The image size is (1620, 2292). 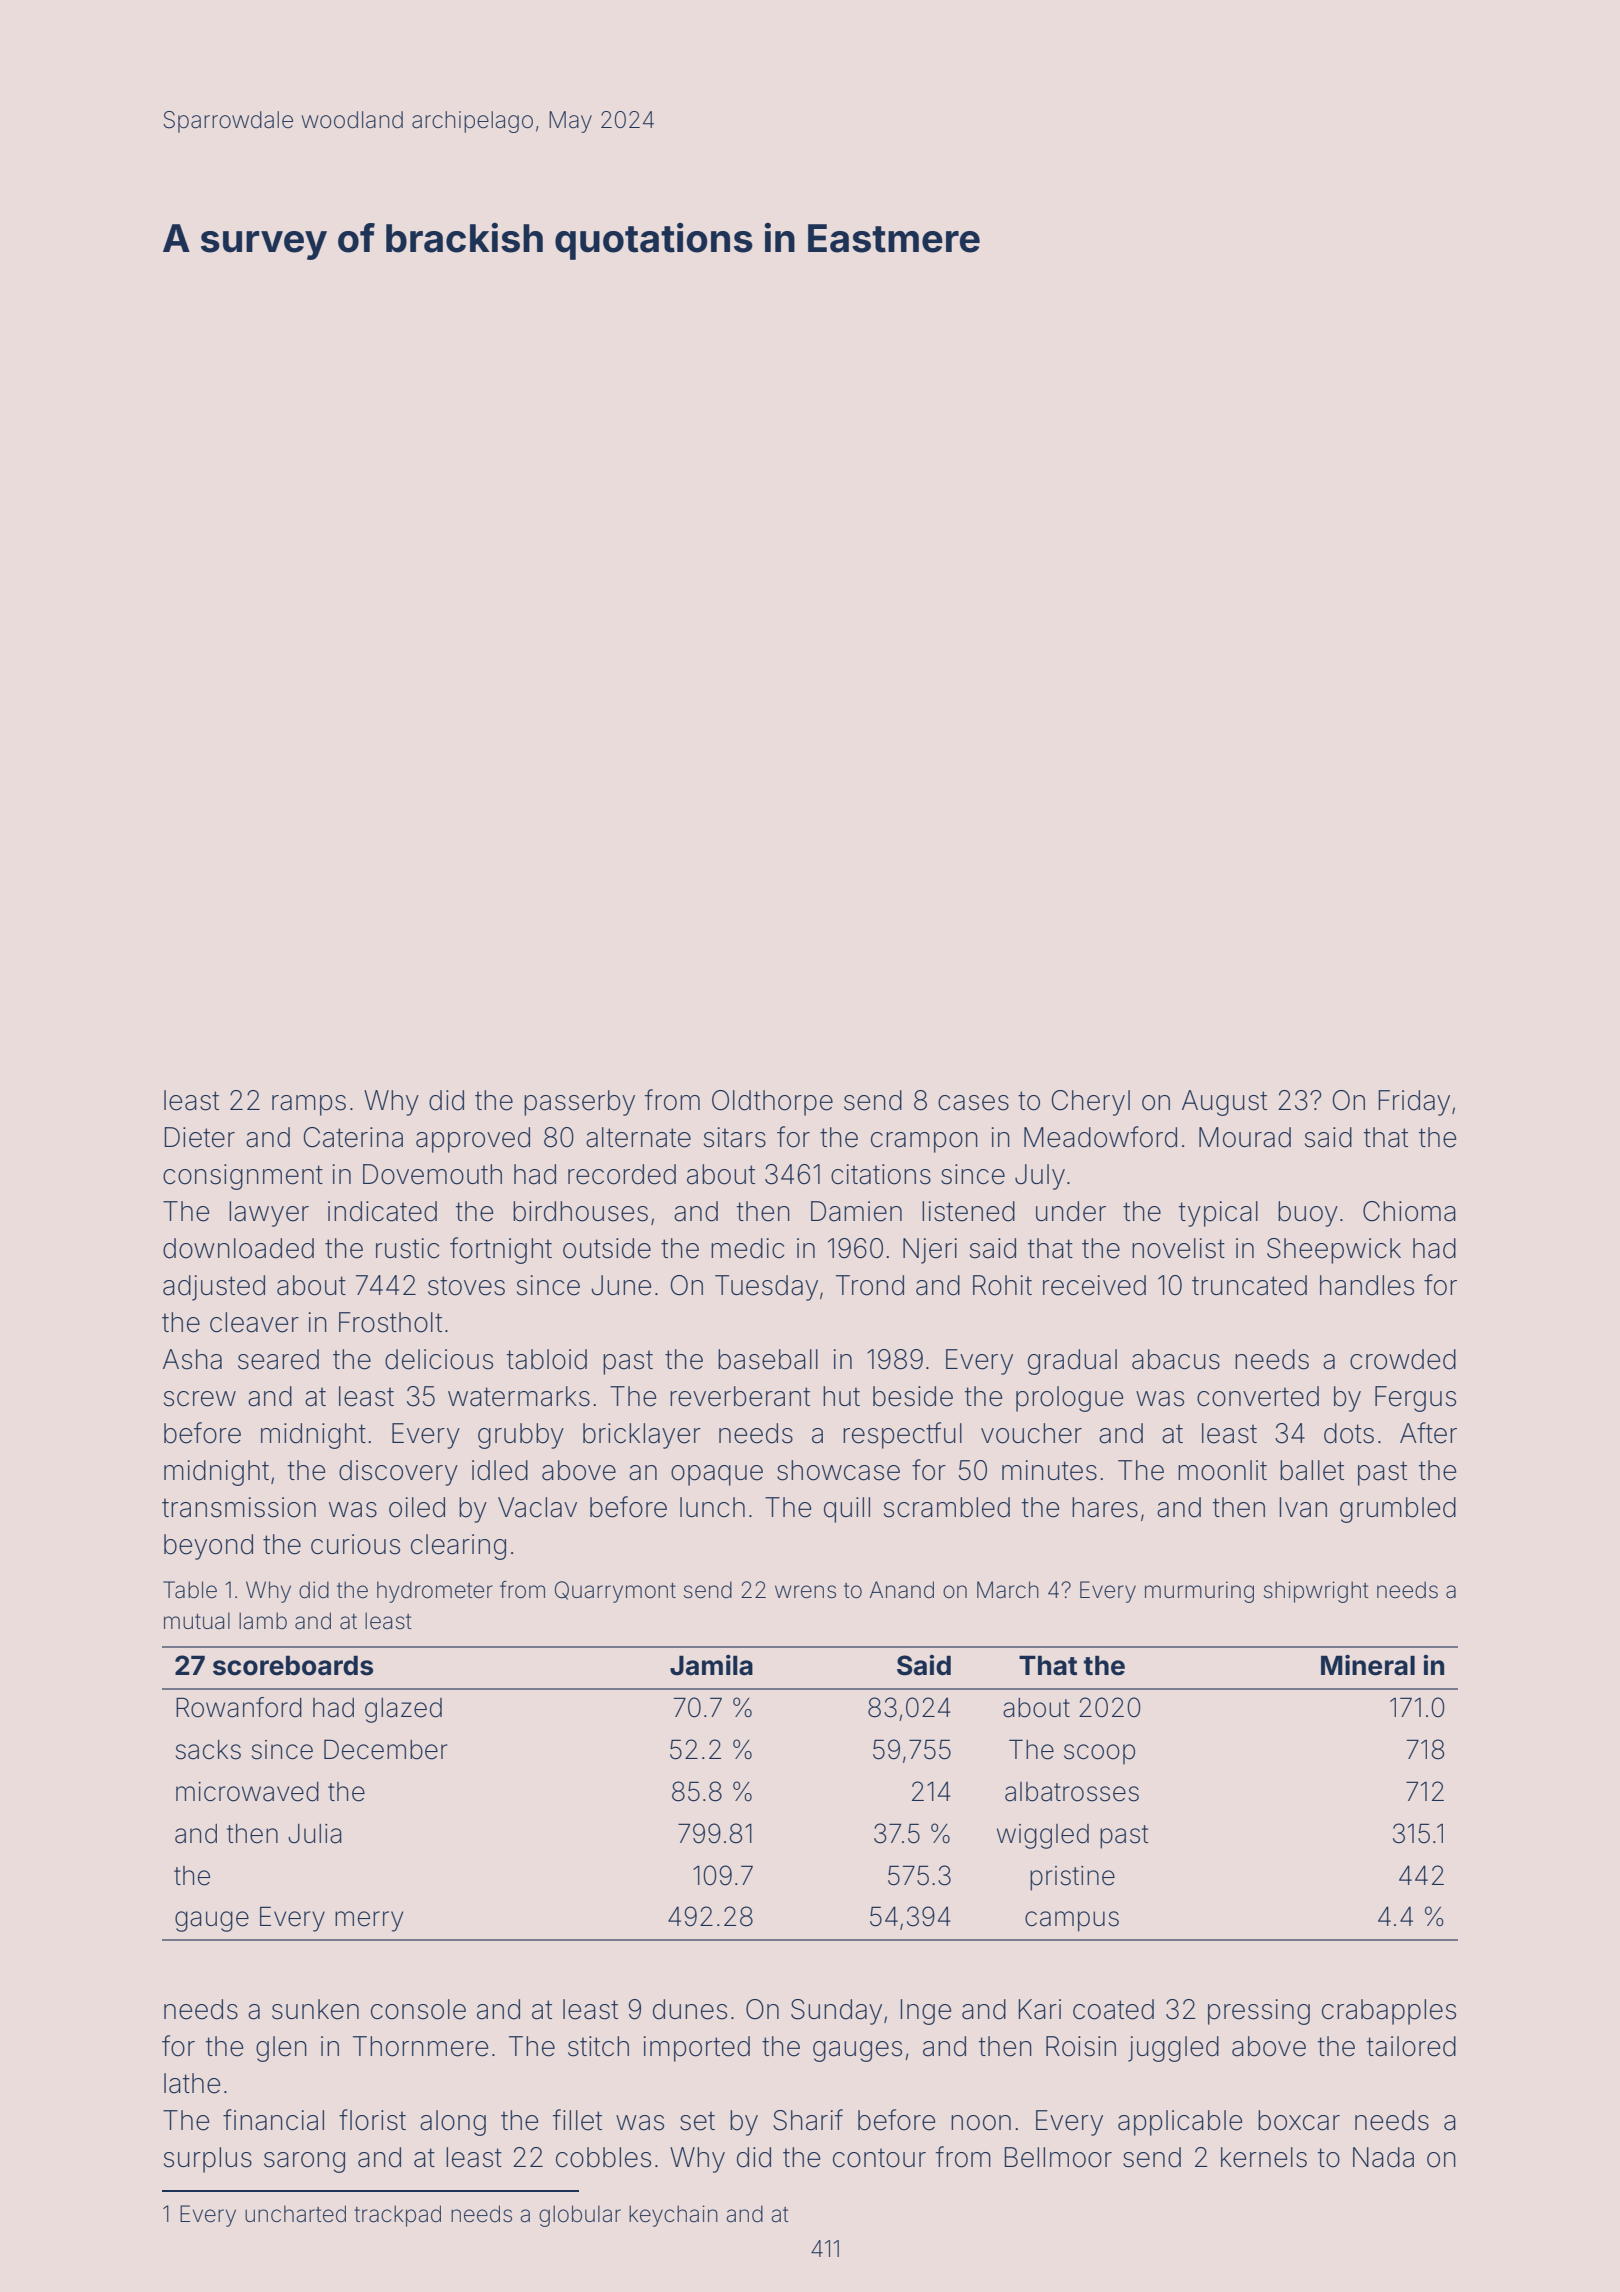 What do you see at coordinates (768, 1359) in the document?
I see `baseball` at bounding box center [768, 1359].
